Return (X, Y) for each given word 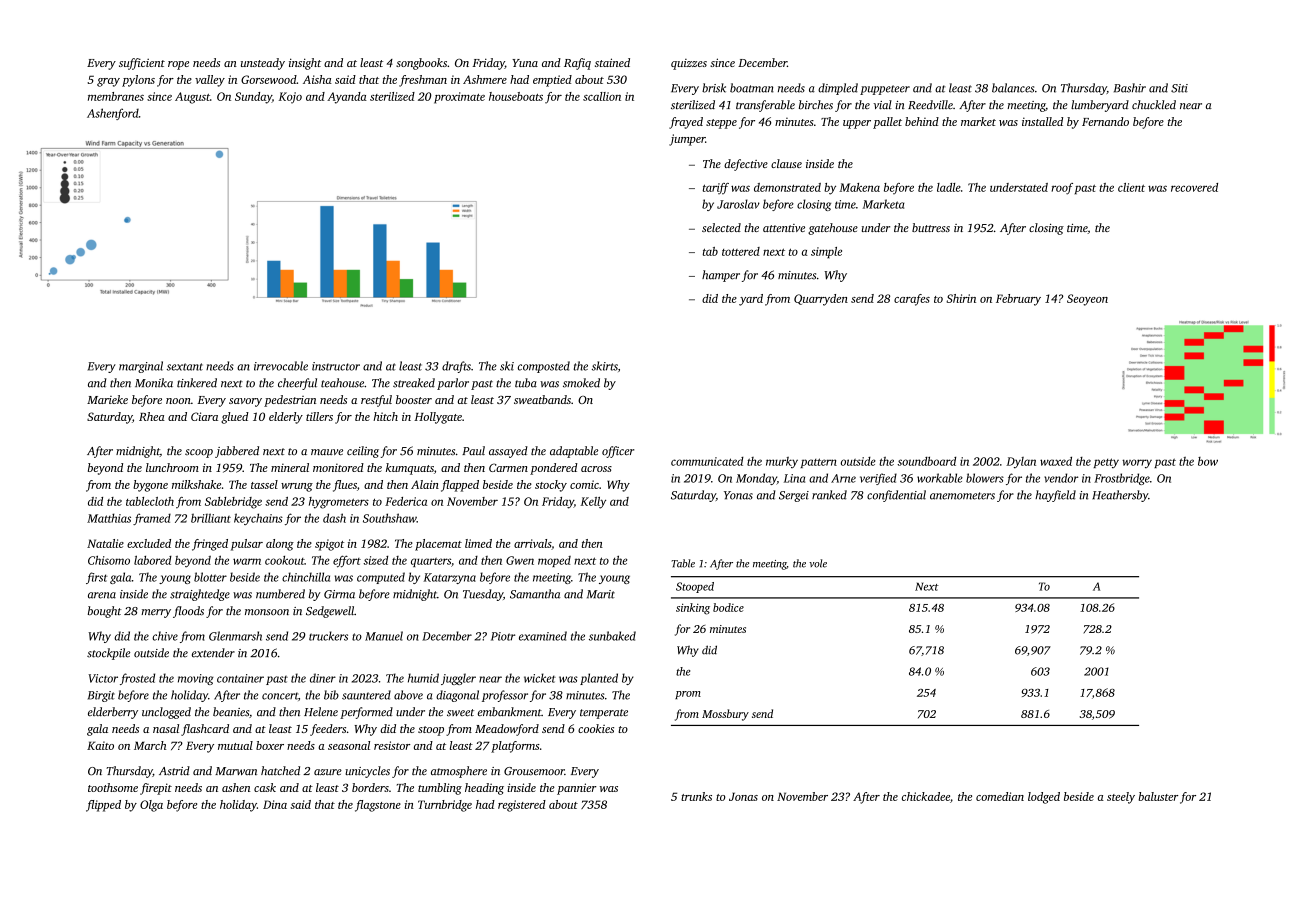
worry (1137, 463)
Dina (275, 804)
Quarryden (821, 300)
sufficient (142, 64)
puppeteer (885, 90)
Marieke (107, 399)
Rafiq (577, 64)
